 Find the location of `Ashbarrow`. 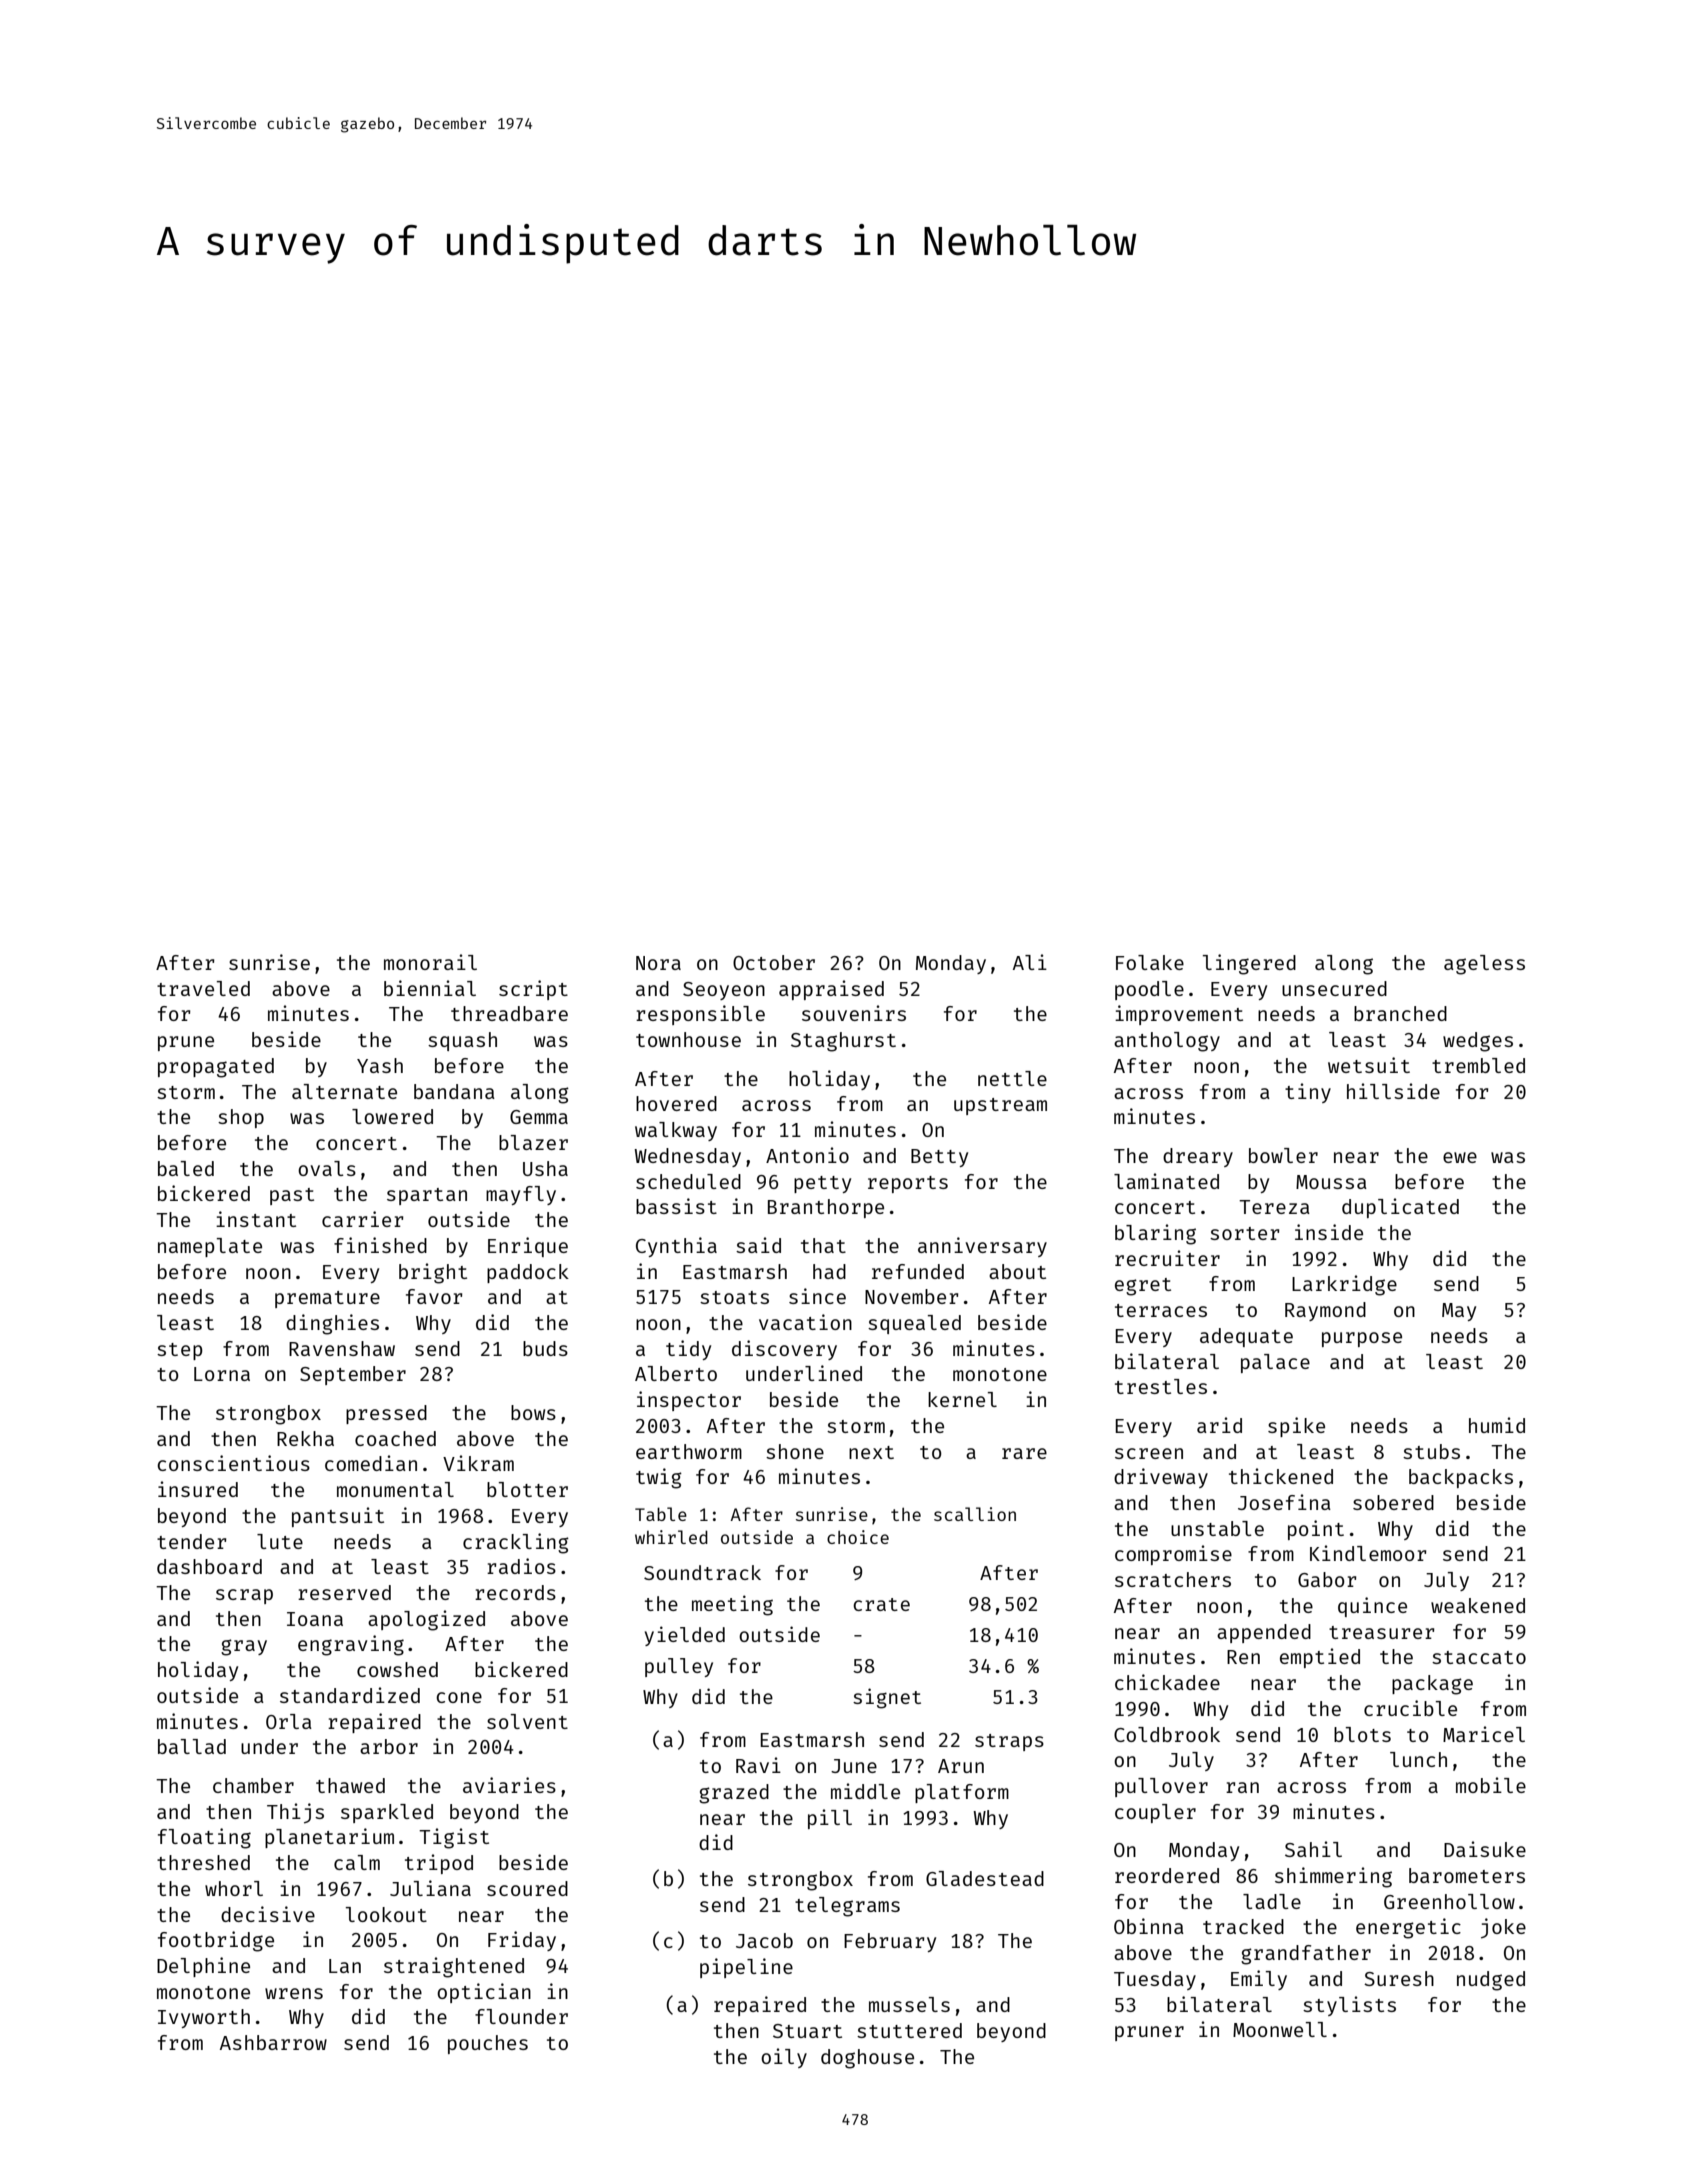

Ashbarrow is located at coordinates (273, 2042).
